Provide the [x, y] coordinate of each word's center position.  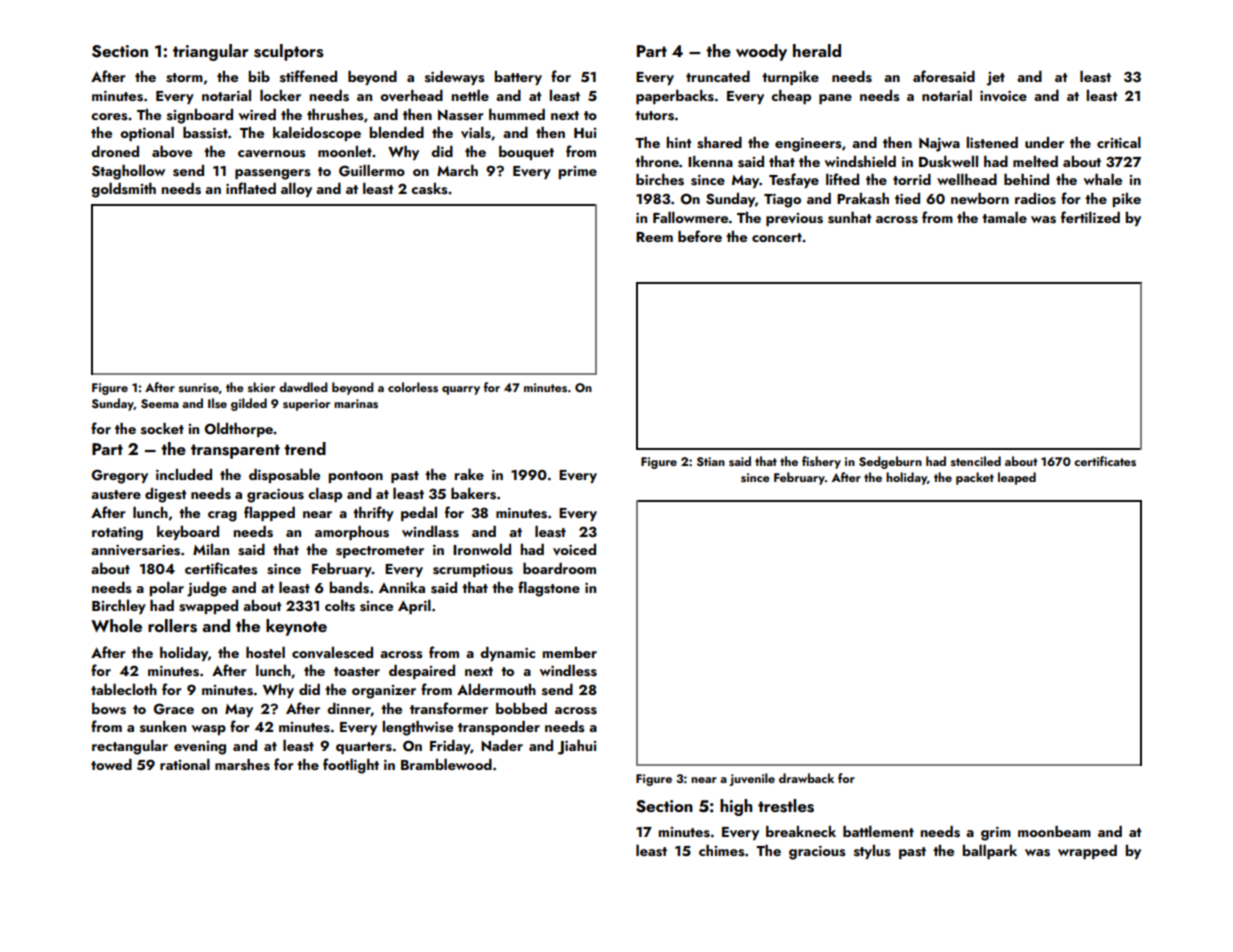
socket [162, 429]
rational [185, 764]
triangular [210, 52]
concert [777, 237]
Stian [711, 461]
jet [995, 79]
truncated [718, 76]
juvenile [752, 779]
